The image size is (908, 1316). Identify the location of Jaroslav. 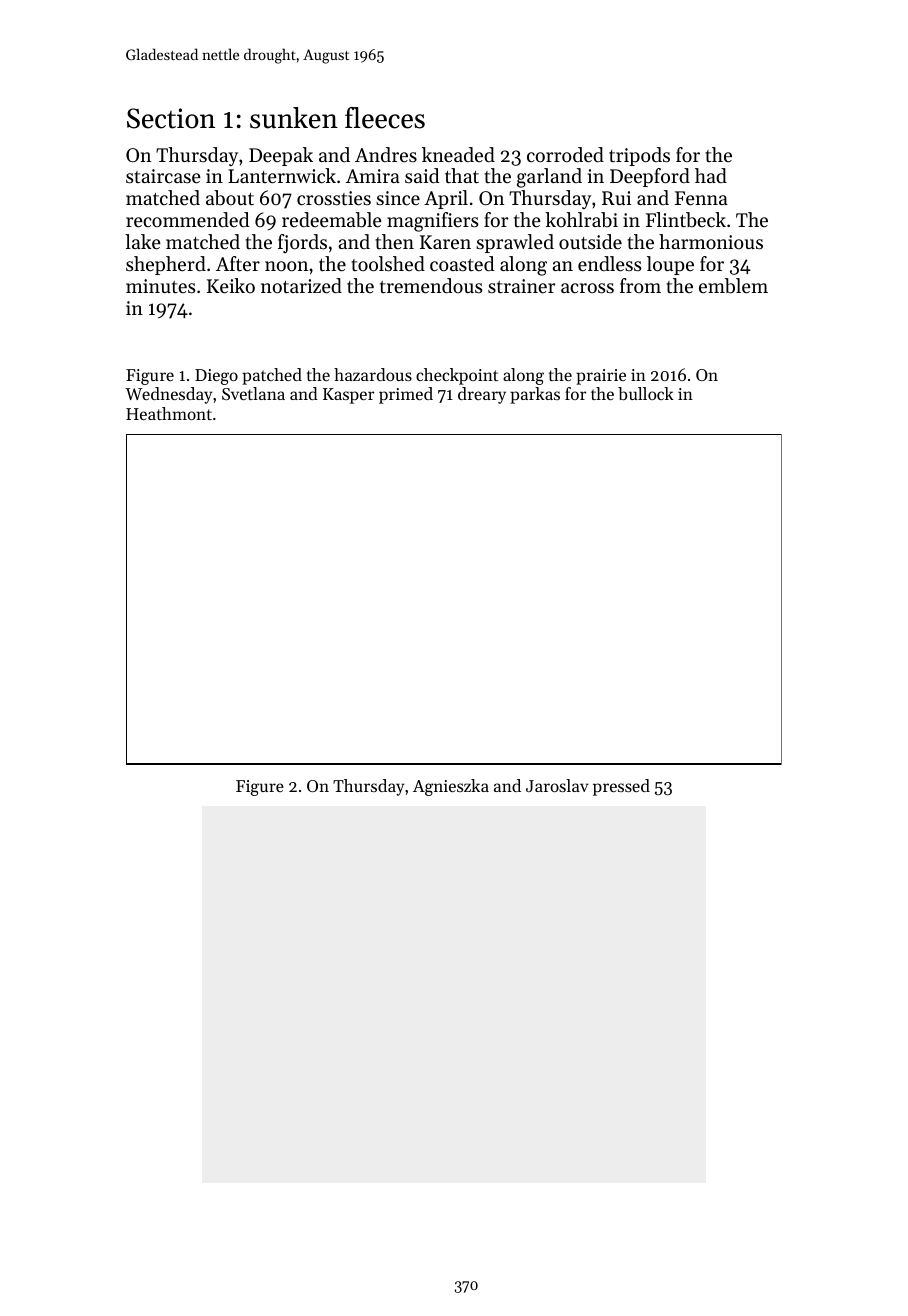
(557, 785).
